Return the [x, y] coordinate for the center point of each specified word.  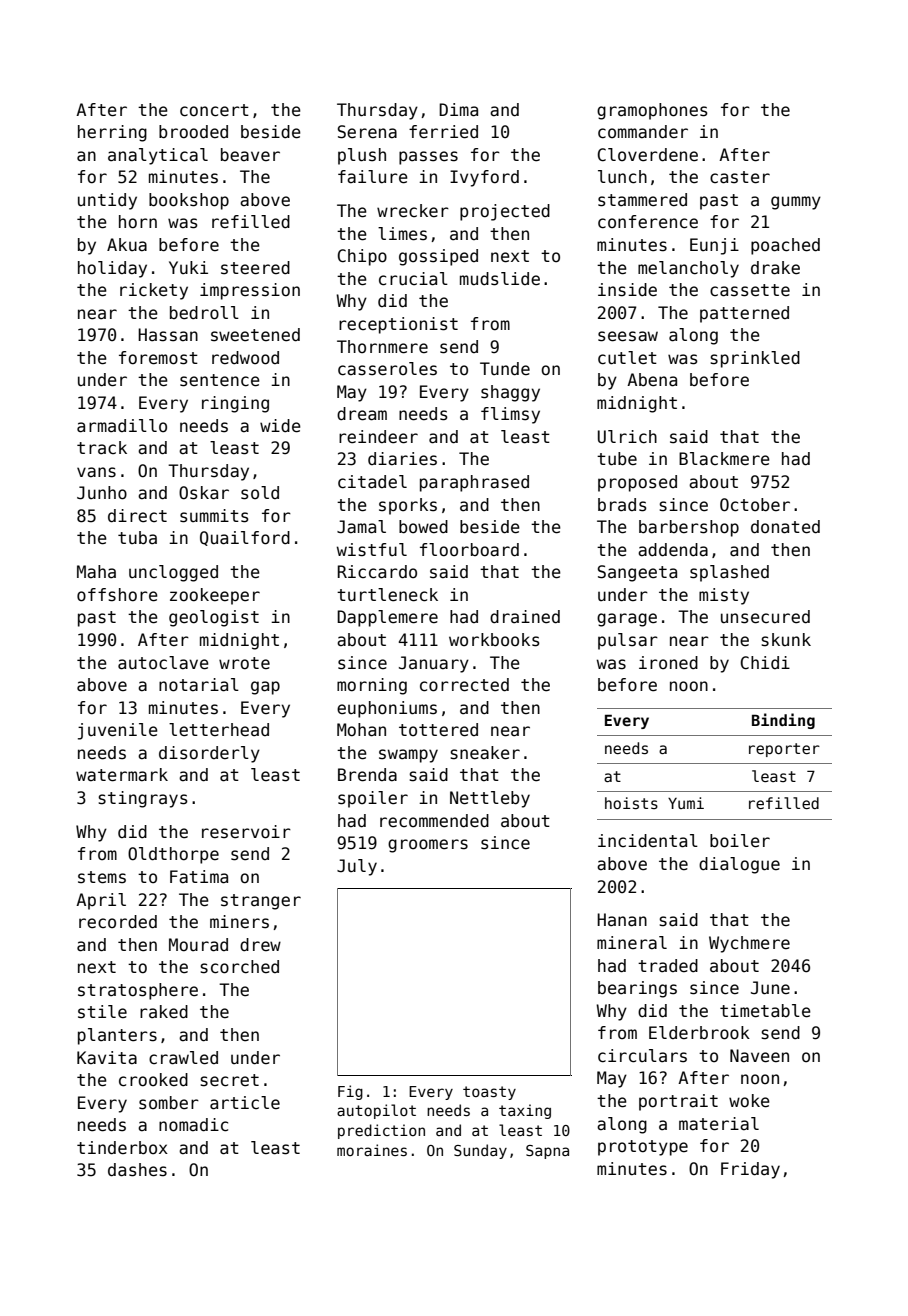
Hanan [622, 920]
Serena [367, 132]
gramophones [652, 111]
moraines [372, 1150]
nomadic [193, 1125]
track [102, 448]
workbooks [494, 640]
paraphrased [474, 483]
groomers [428, 846]
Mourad [198, 945]
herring [112, 133]
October [755, 505]
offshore [117, 595]
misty [724, 596]
